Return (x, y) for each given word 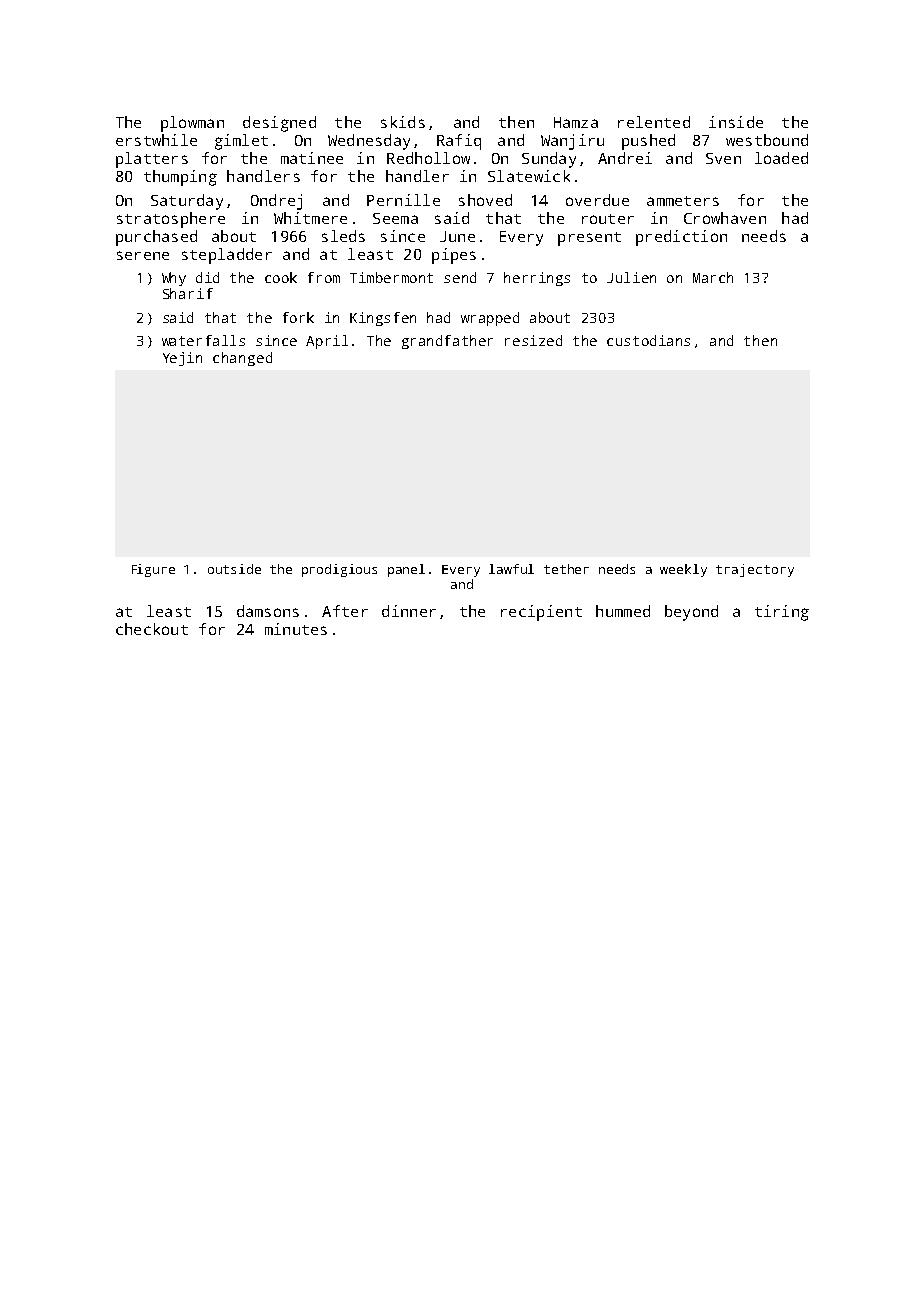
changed (242, 359)
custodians (648, 340)
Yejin (182, 359)
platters (152, 160)
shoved (485, 200)
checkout (152, 629)
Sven (723, 158)
